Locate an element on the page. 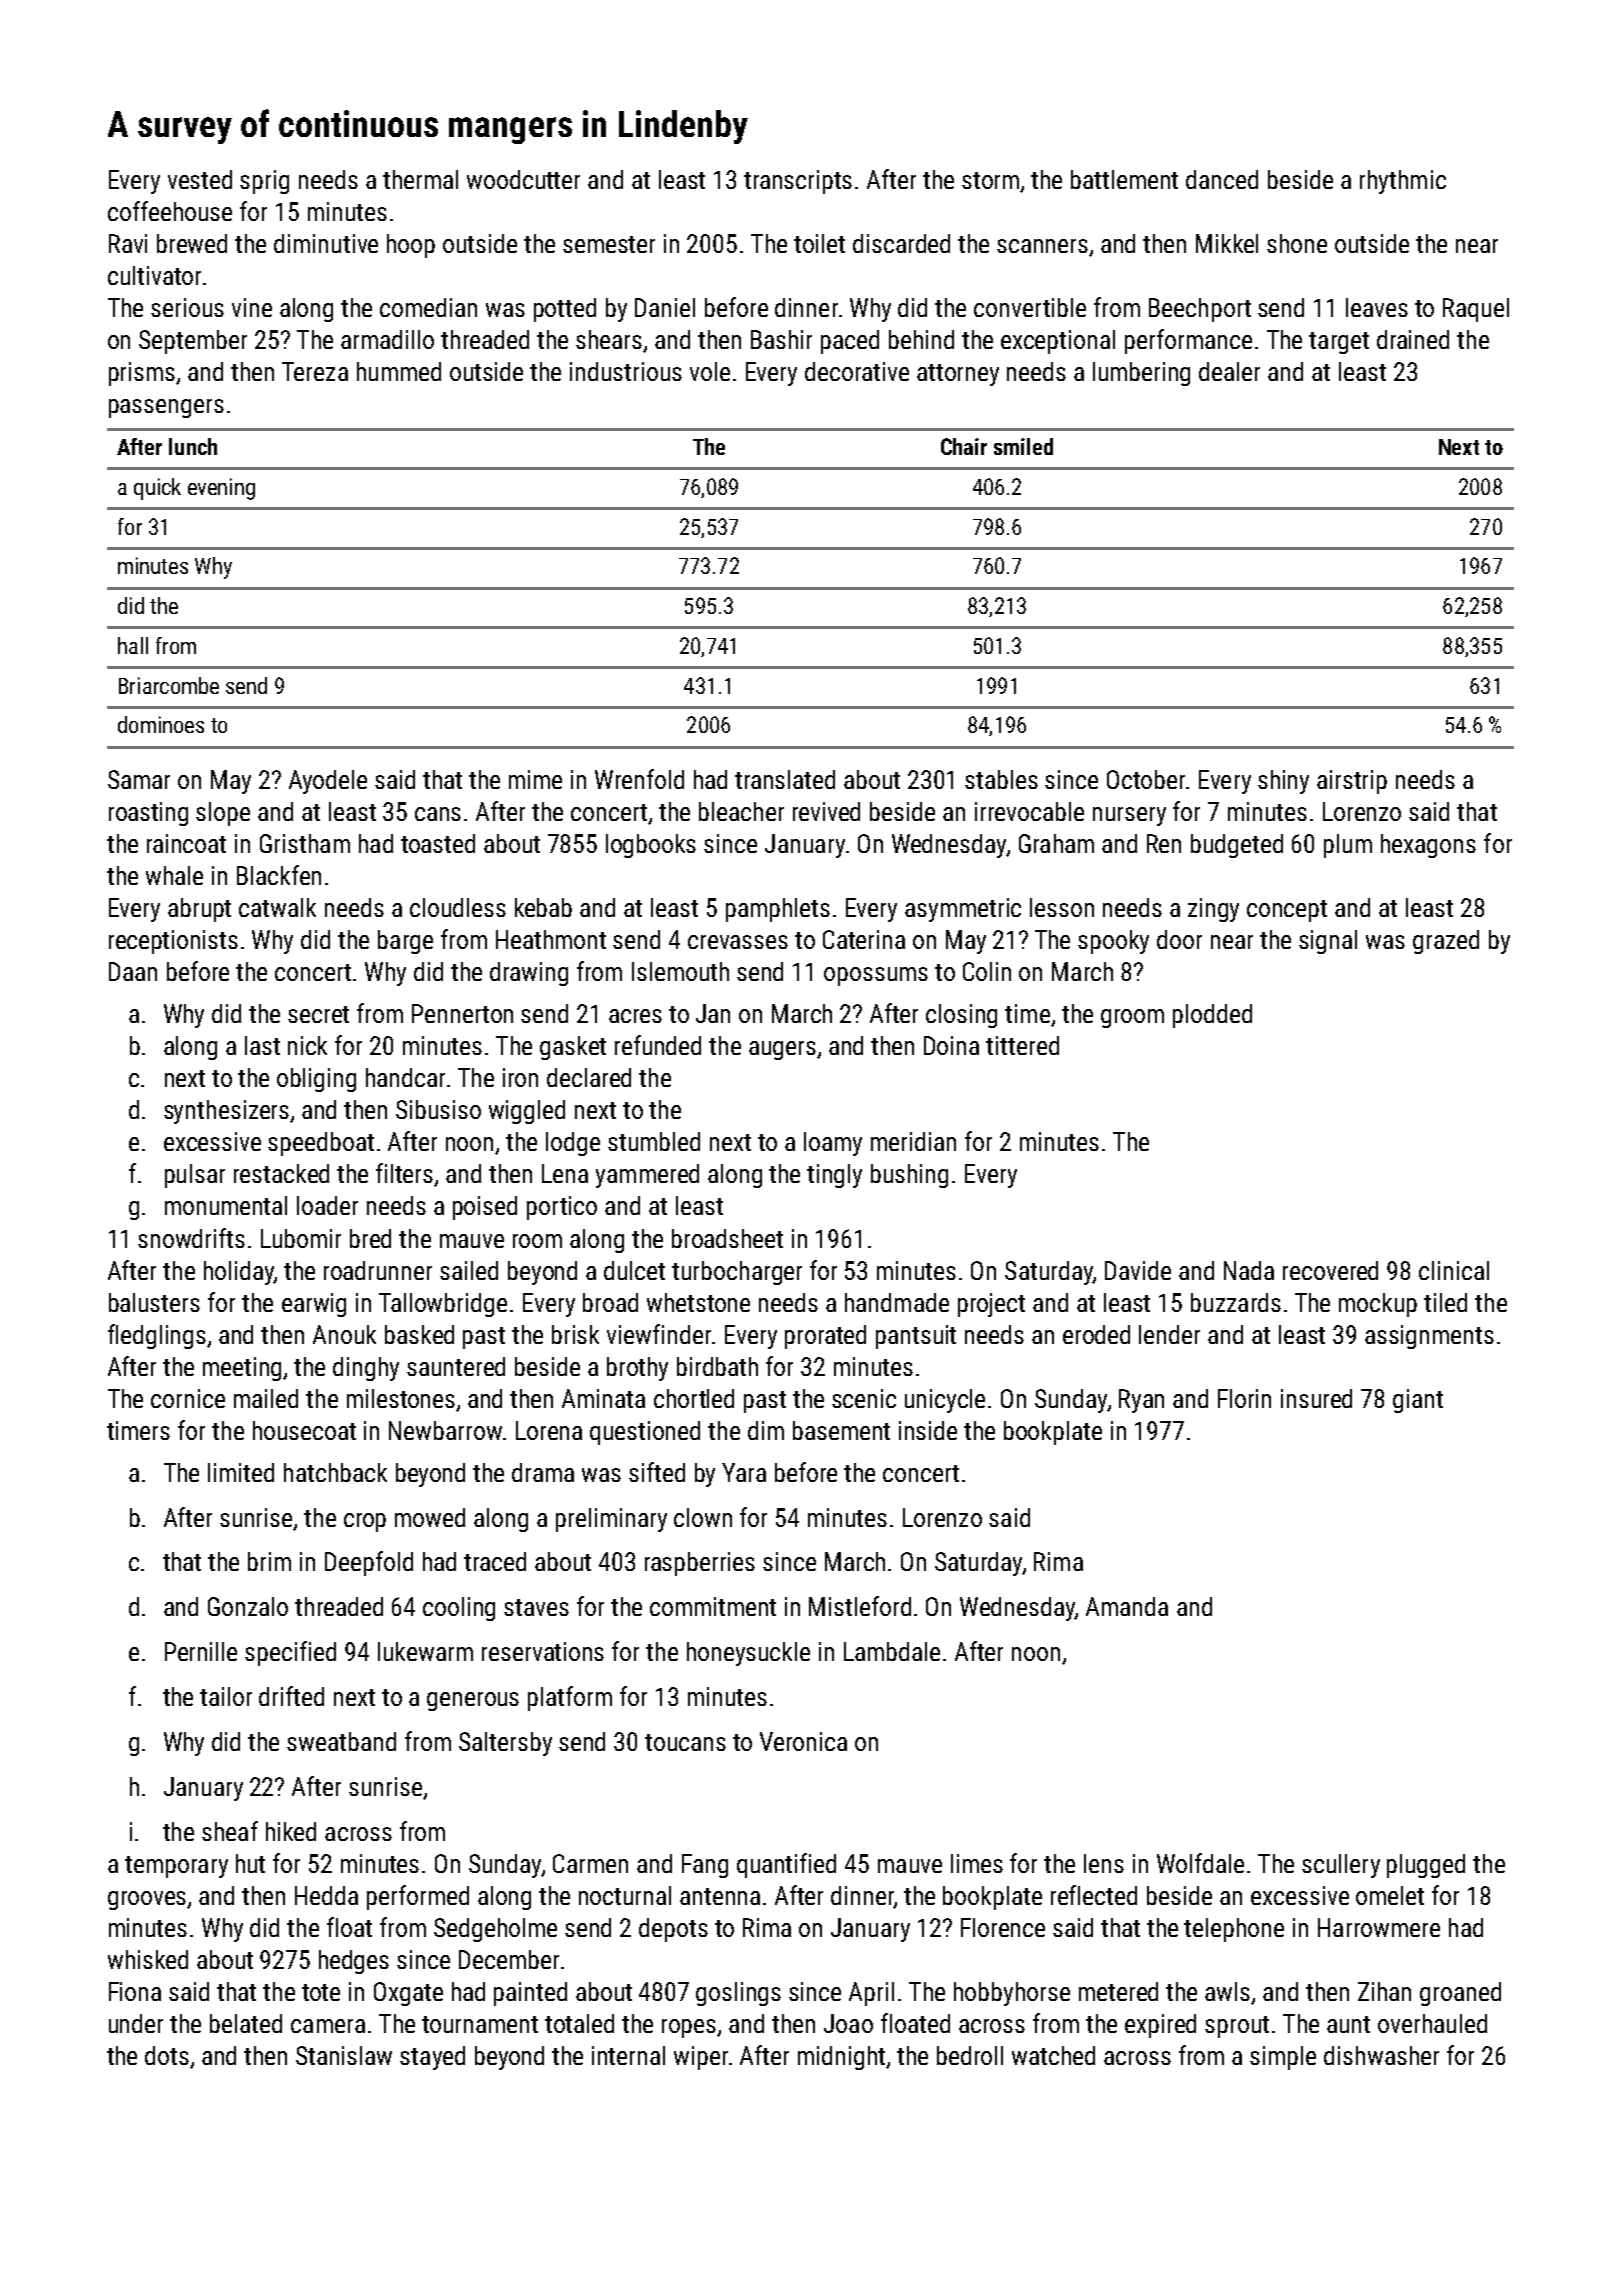 The image size is (1620, 2292). Stanislaw is located at coordinates (344, 2055).
